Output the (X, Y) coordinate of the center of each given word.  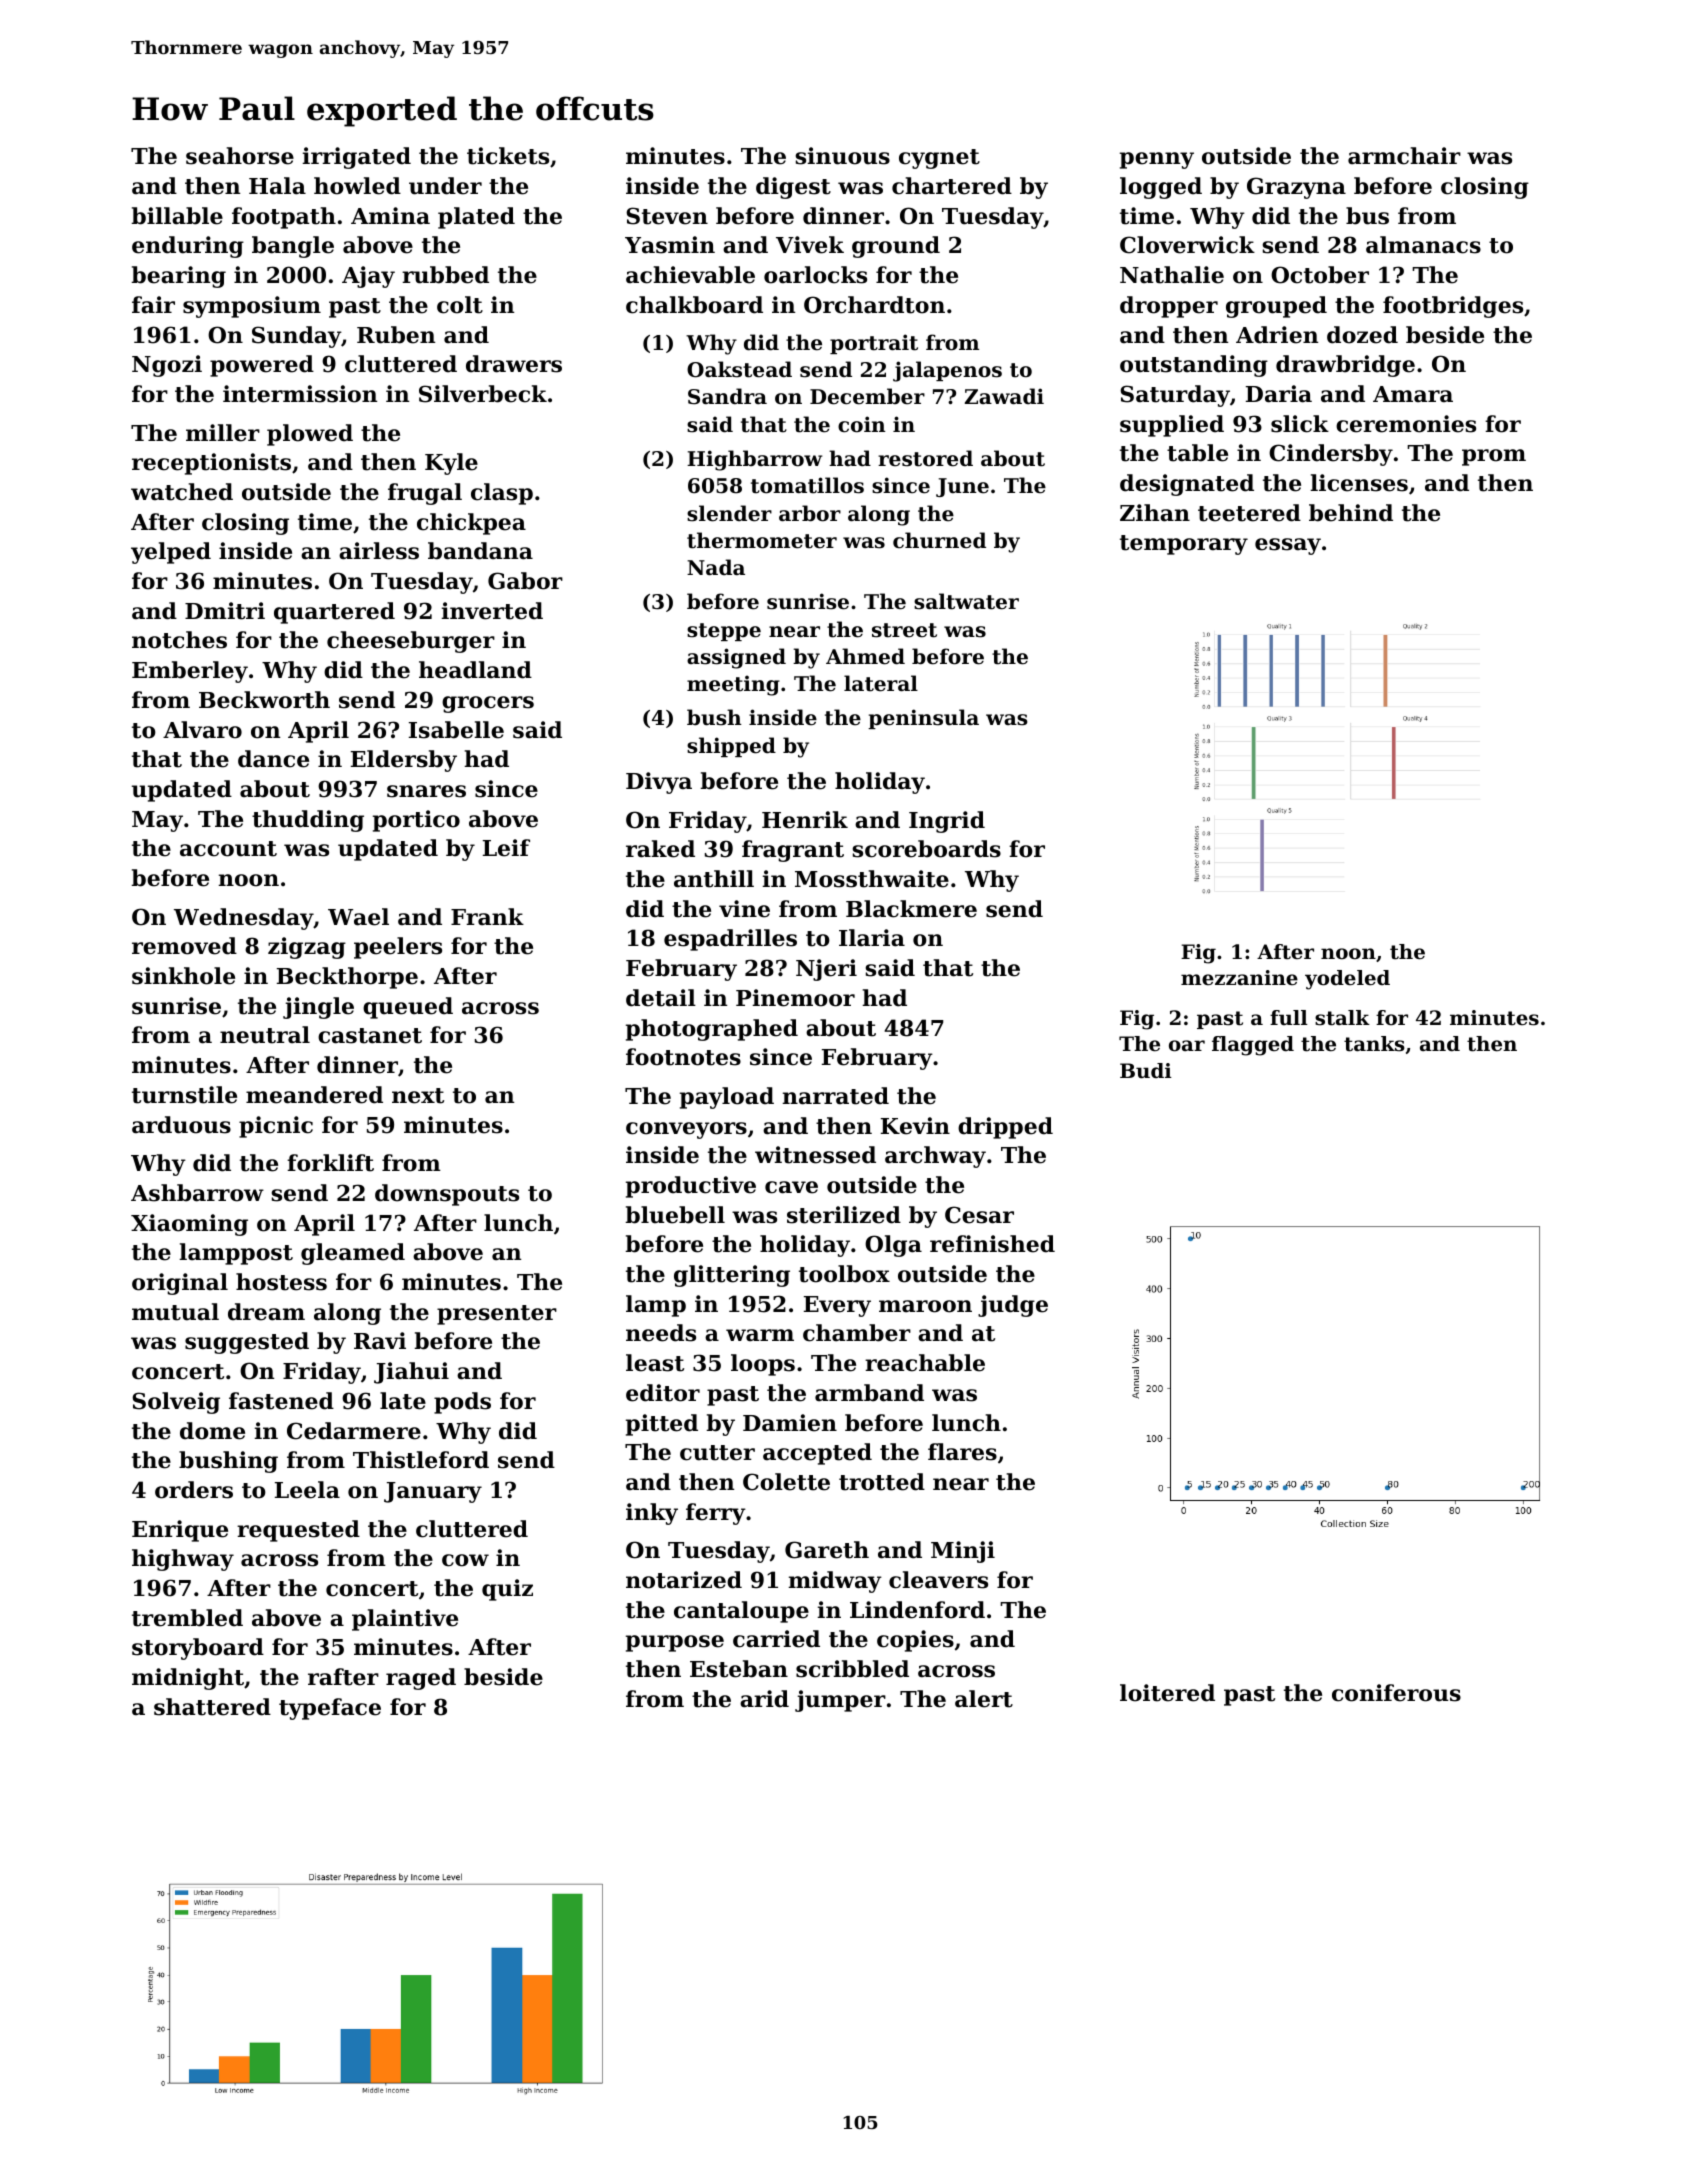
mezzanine (1239, 977)
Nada (716, 567)
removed (184, 946)
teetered (1249, 513)
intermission (300, 394)
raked (660, 849)
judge (1013, 1306)
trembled (187, 1618)
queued (408, 1008)
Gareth (827, 1550)
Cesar (979, 1215)
